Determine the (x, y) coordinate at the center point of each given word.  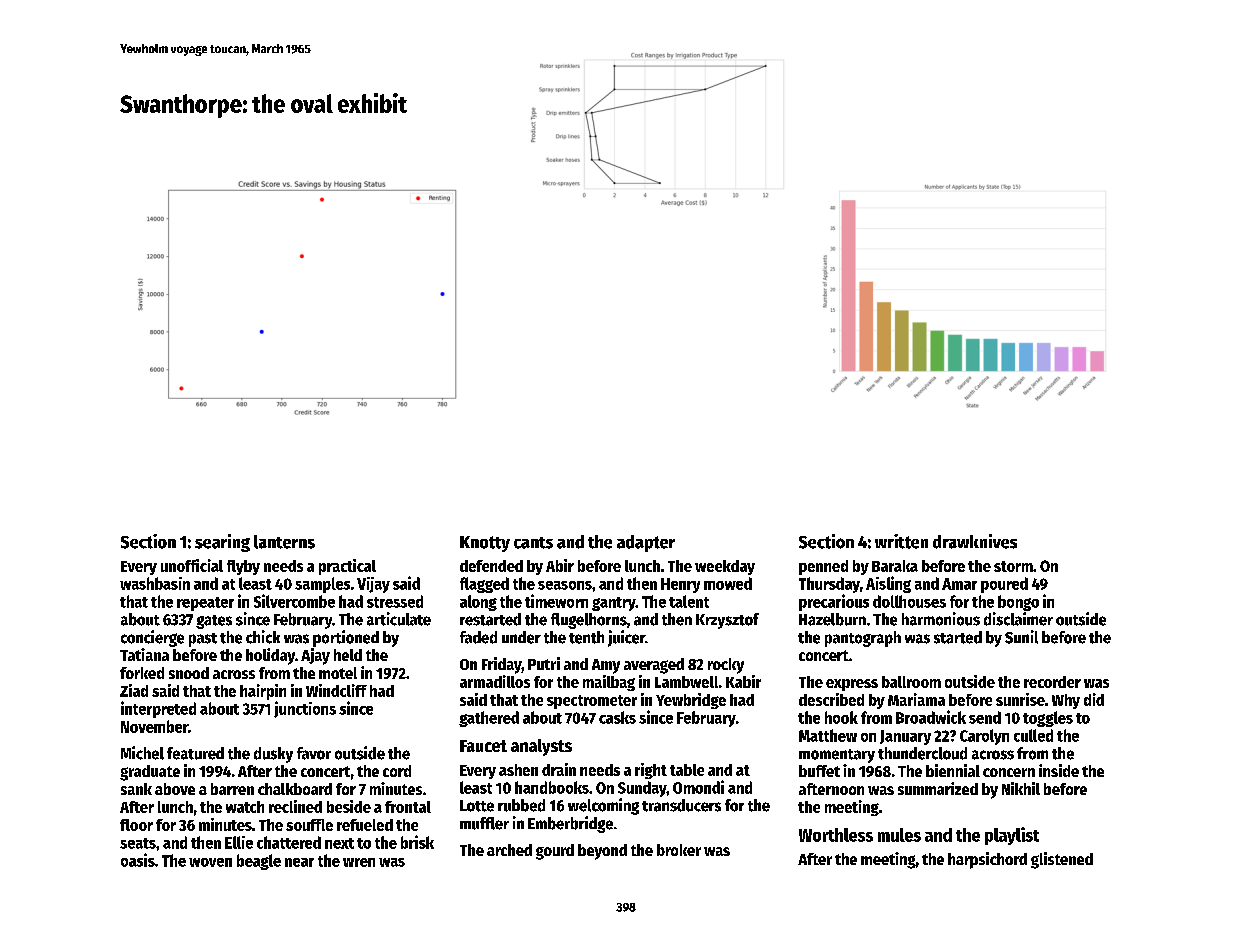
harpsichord (987, 860)
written (901, 541)
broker (679, 850)
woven (210, 862)
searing (222, 543)
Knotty (485, 544)
